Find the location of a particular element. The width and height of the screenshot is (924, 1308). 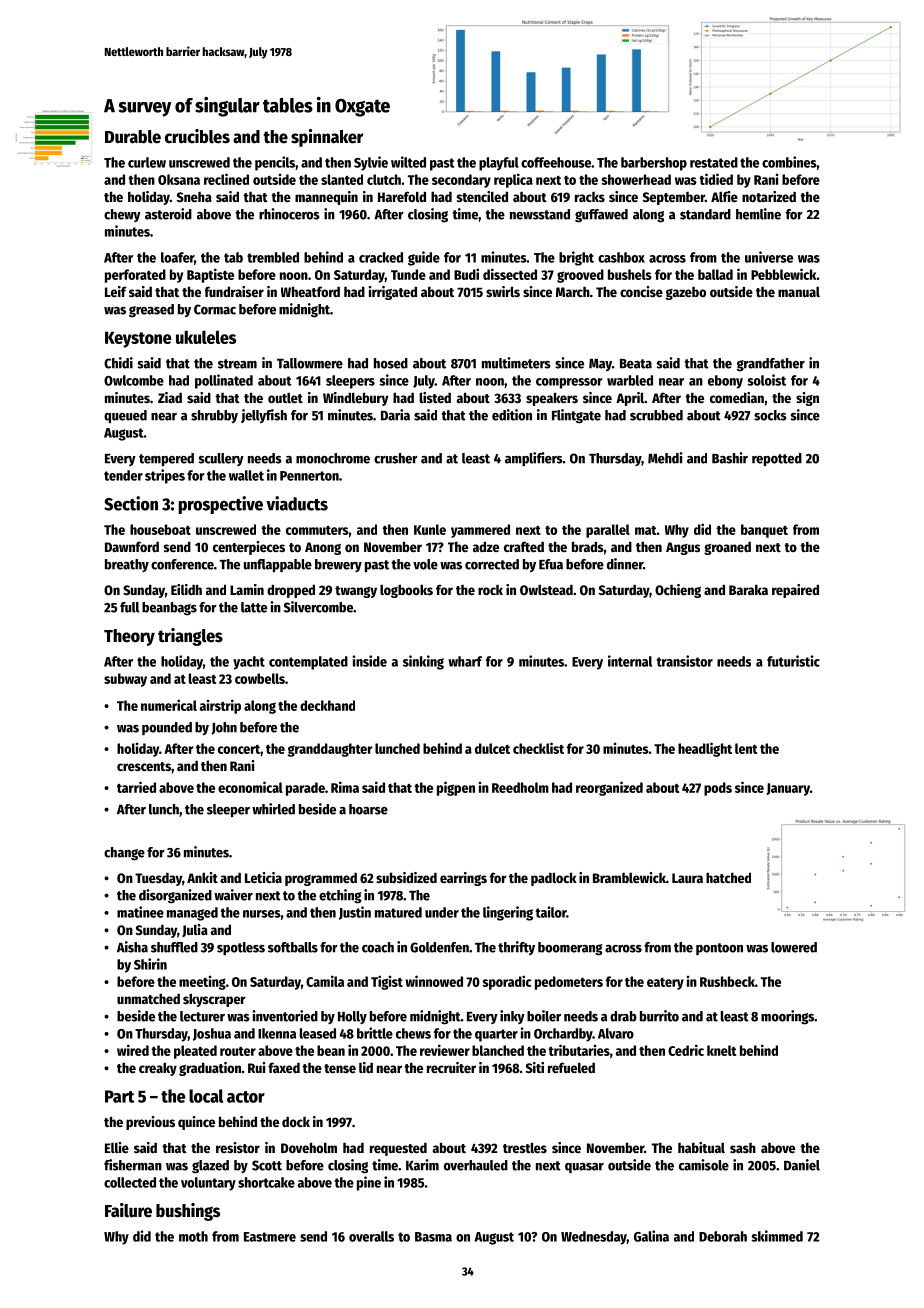

yacht is located at coordinates (249, 663).
